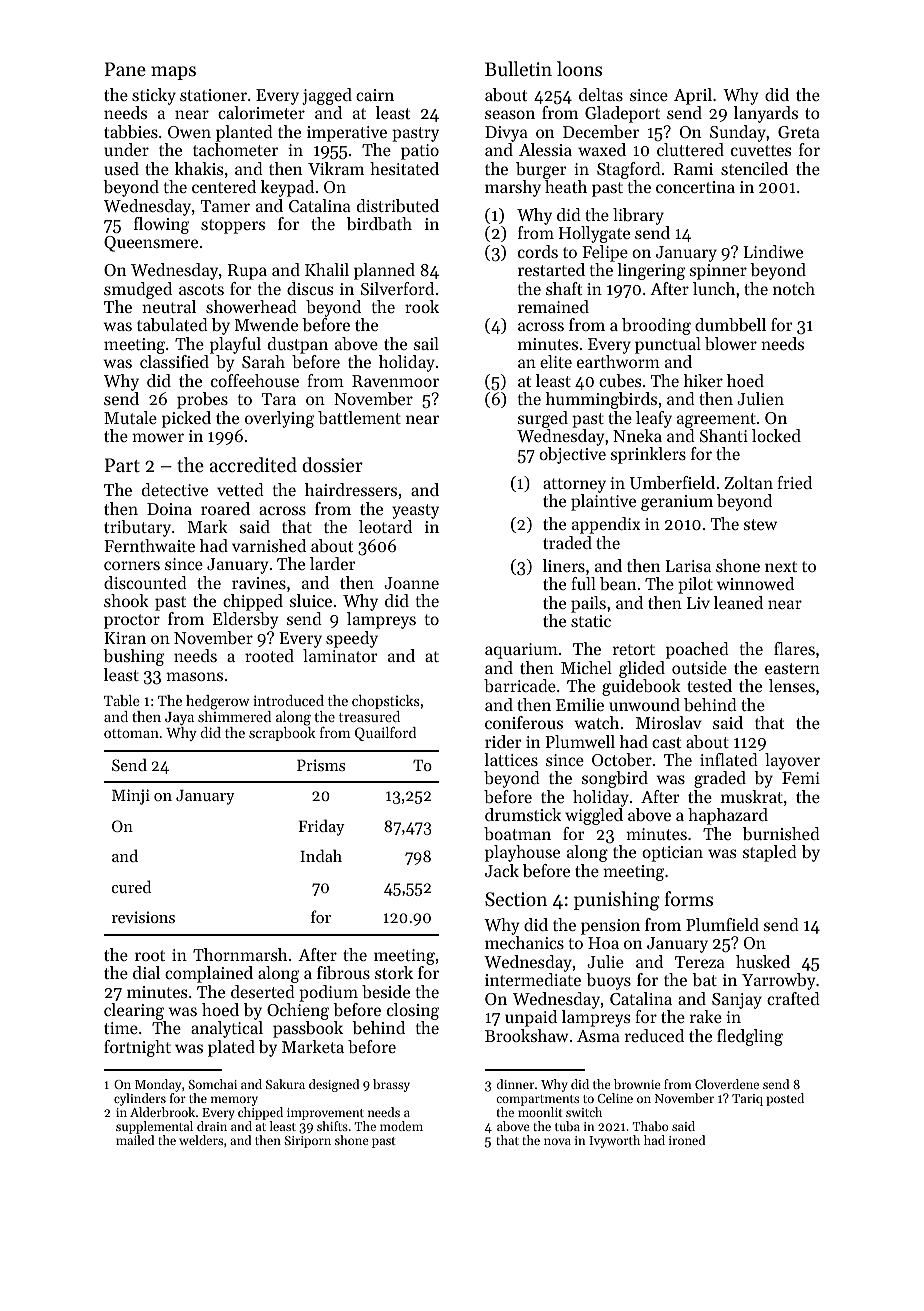 The width and height of the document is (924, 1311). Describe the element at coordinates (693, 96) in the document. I see `April` at that location.
